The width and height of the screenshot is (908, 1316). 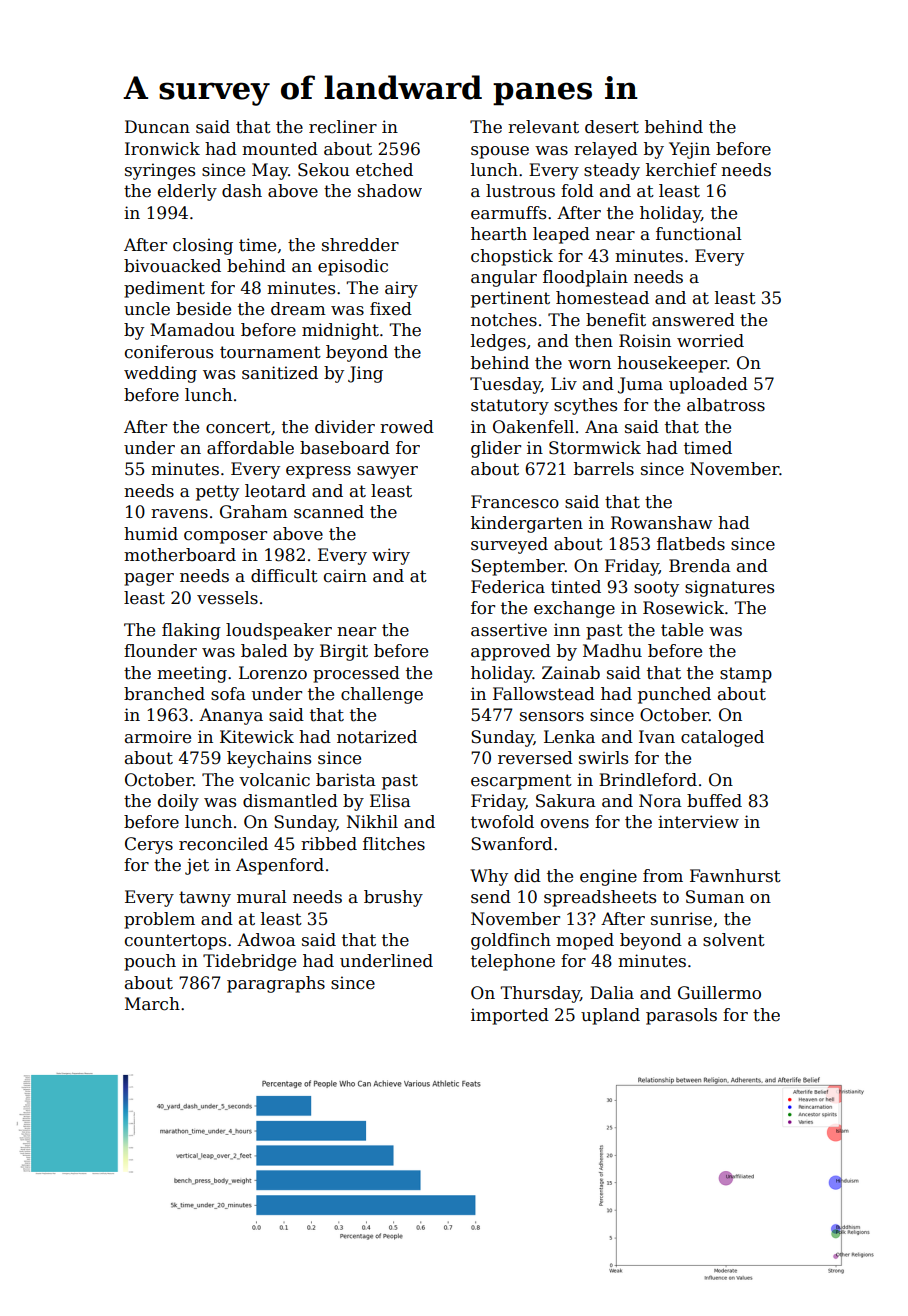 What do you see at coordinates (510, 407) in the screenshot?
I see `statutory` at bounding box center [510, 407].
